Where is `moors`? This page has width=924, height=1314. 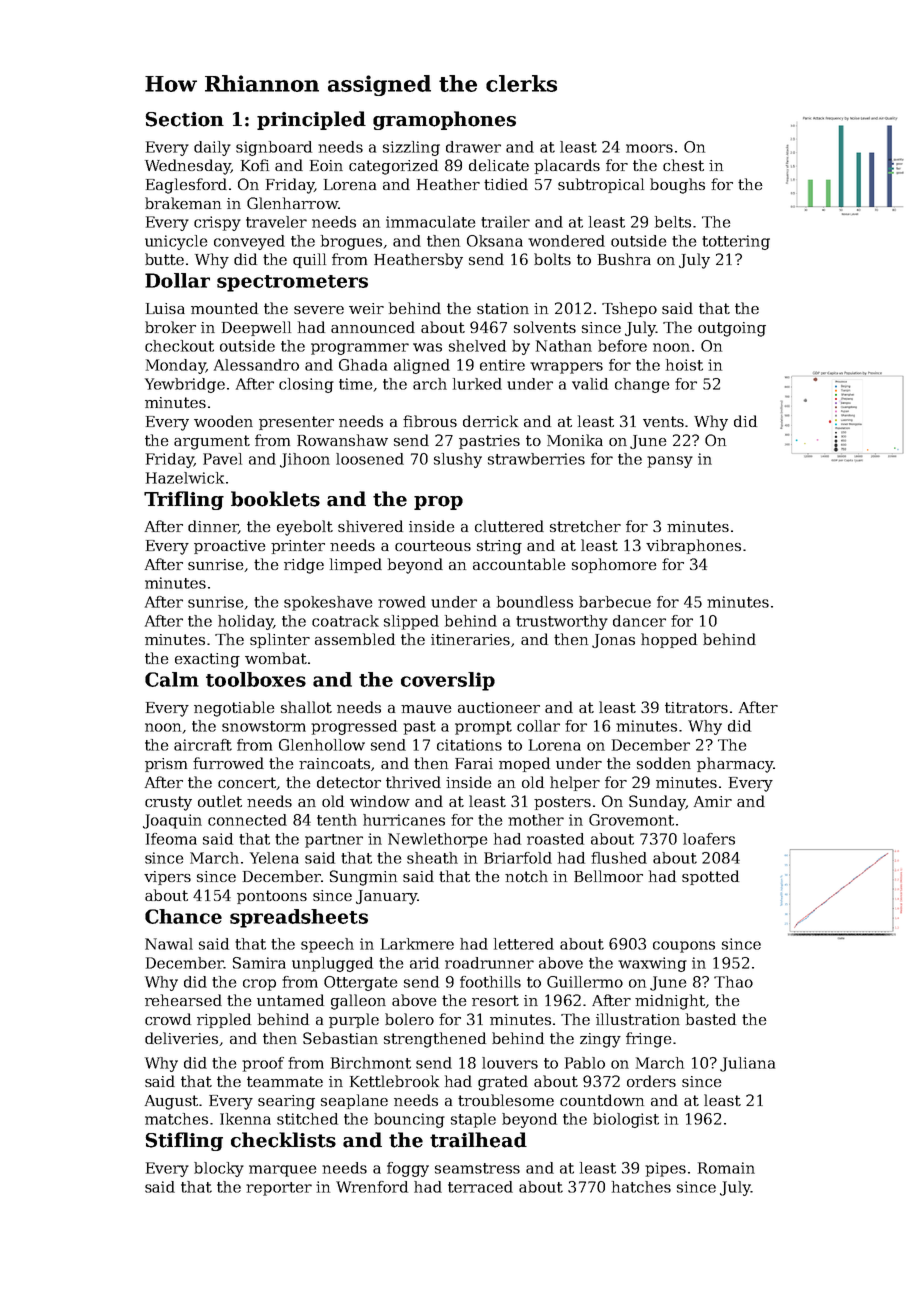
moors is located at coordinates (649, 148).
